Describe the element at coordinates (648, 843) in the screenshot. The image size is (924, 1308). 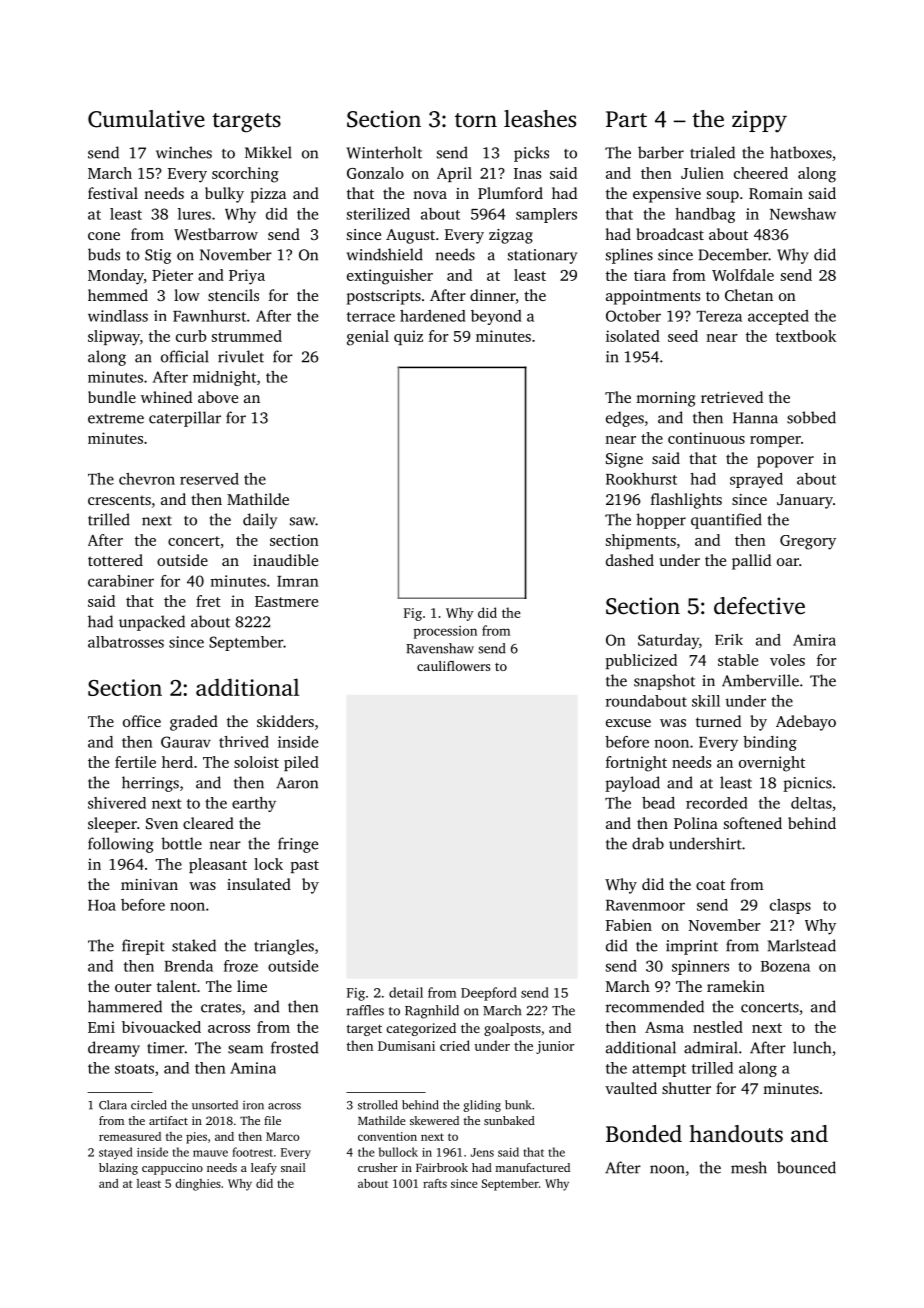
I see `drab` at that location.
